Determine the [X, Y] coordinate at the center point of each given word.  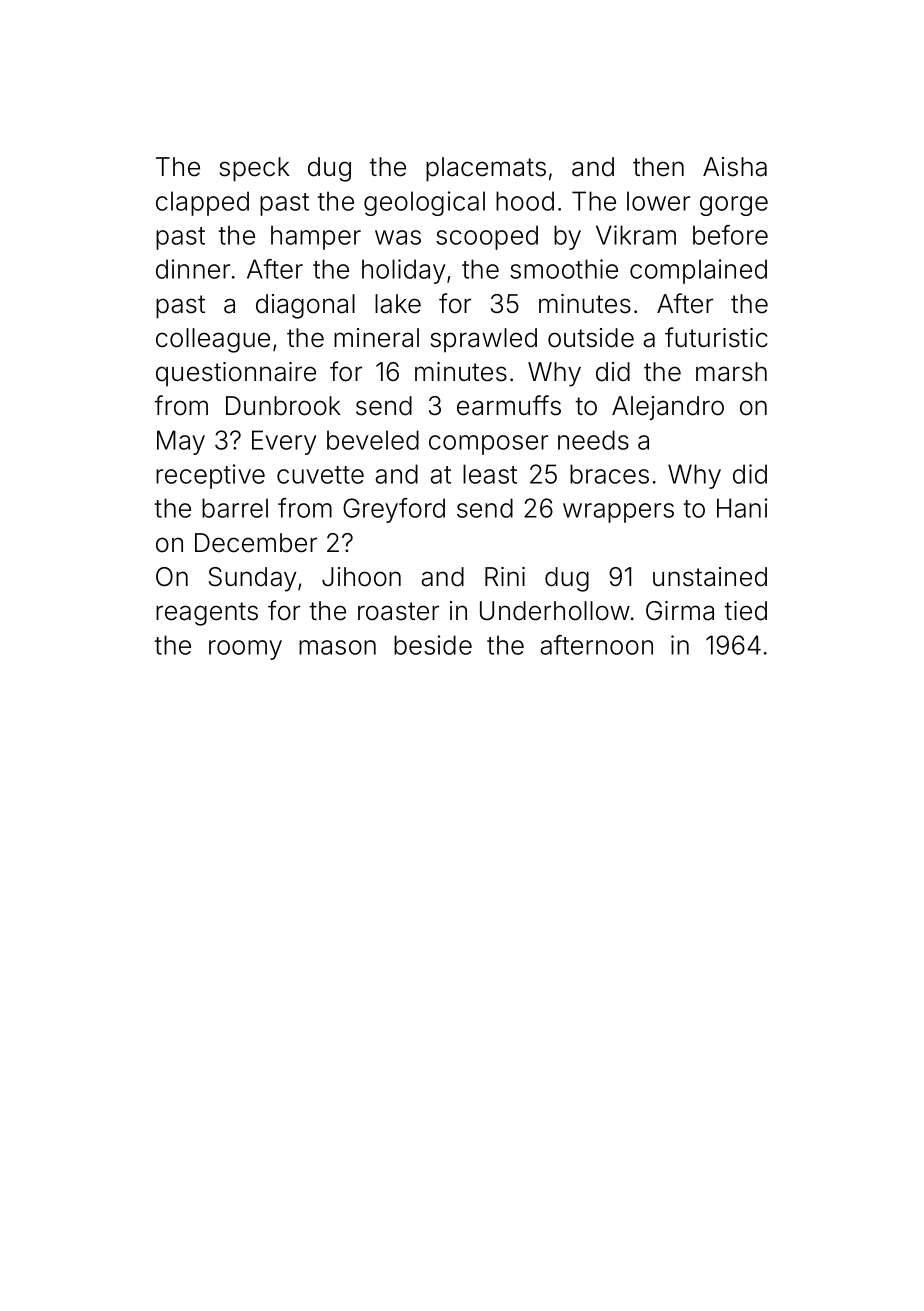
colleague [213, 340]
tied [745, 611]
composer [488, 445]
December [256, 543]
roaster [398, 611]
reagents [207, 614]
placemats [486, 169]
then [658, 167]
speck [255, 169]
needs [593, 440]
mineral [376, 338]
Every [284, 442]
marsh [731, 372]
